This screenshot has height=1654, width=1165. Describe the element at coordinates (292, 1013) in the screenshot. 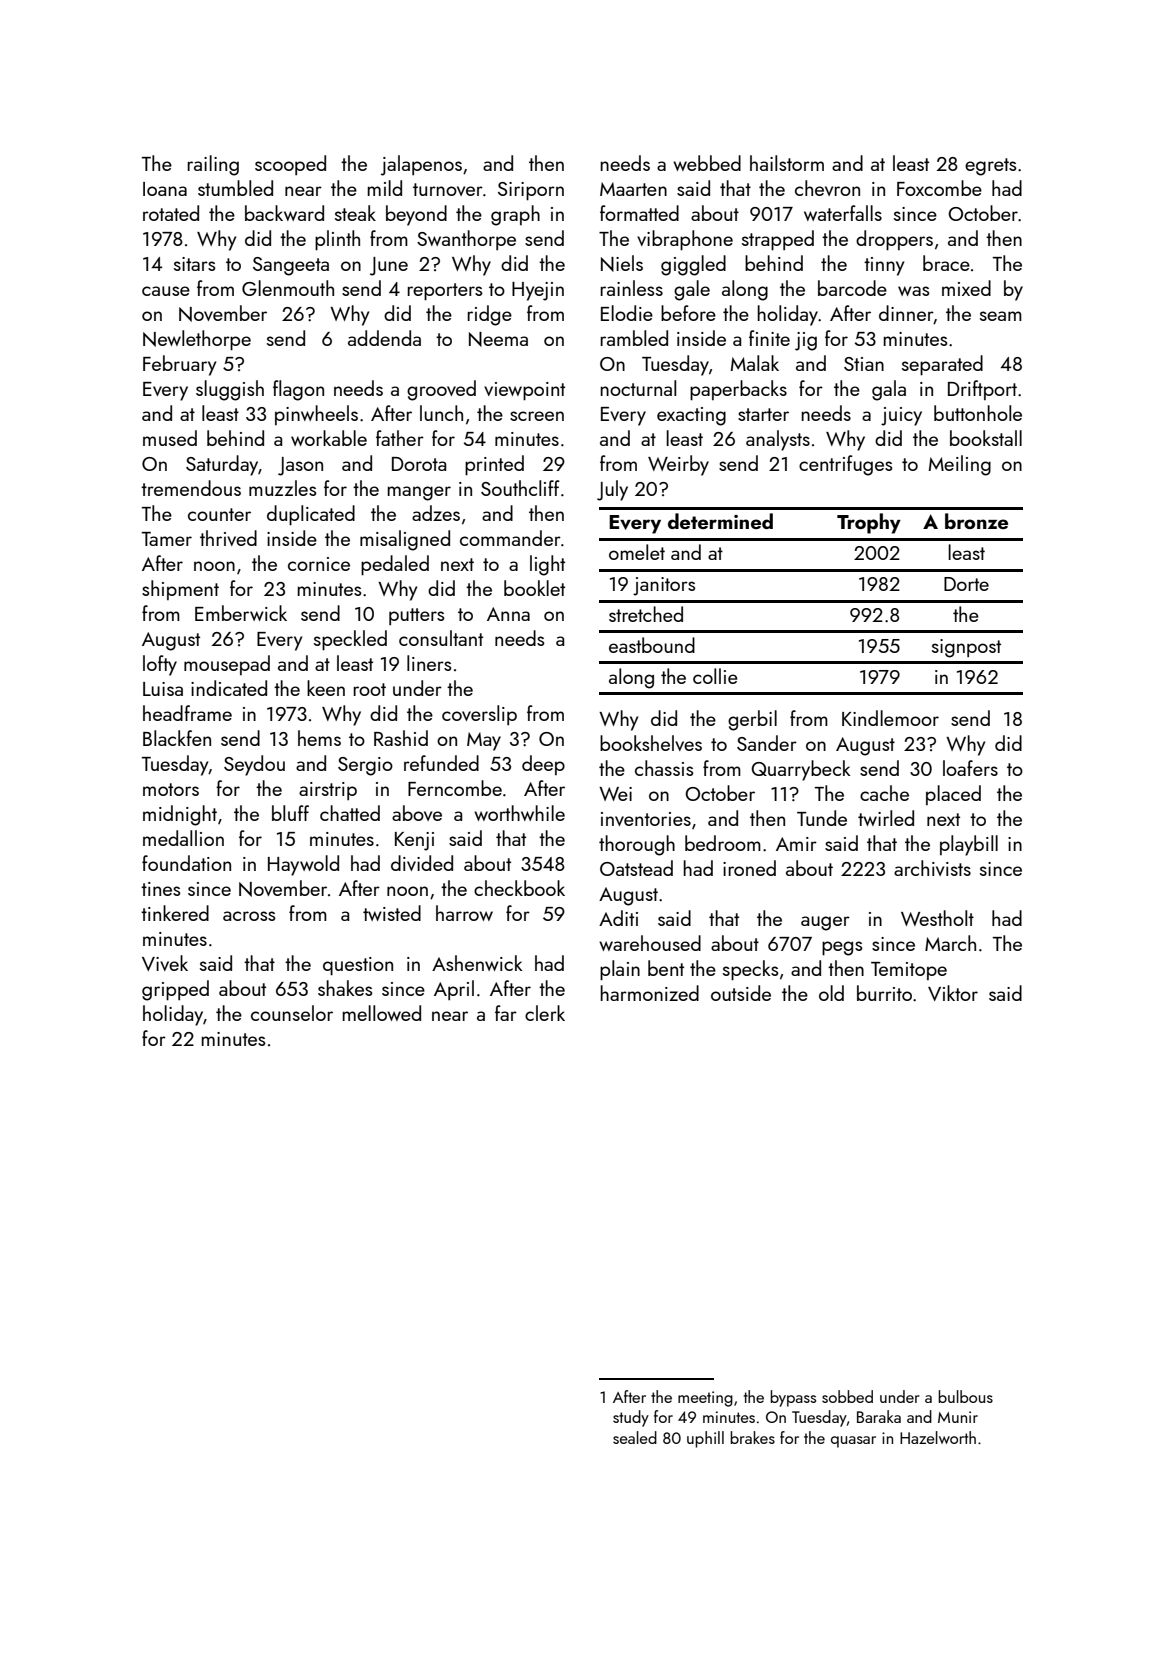

I see `counselor` at that location.
